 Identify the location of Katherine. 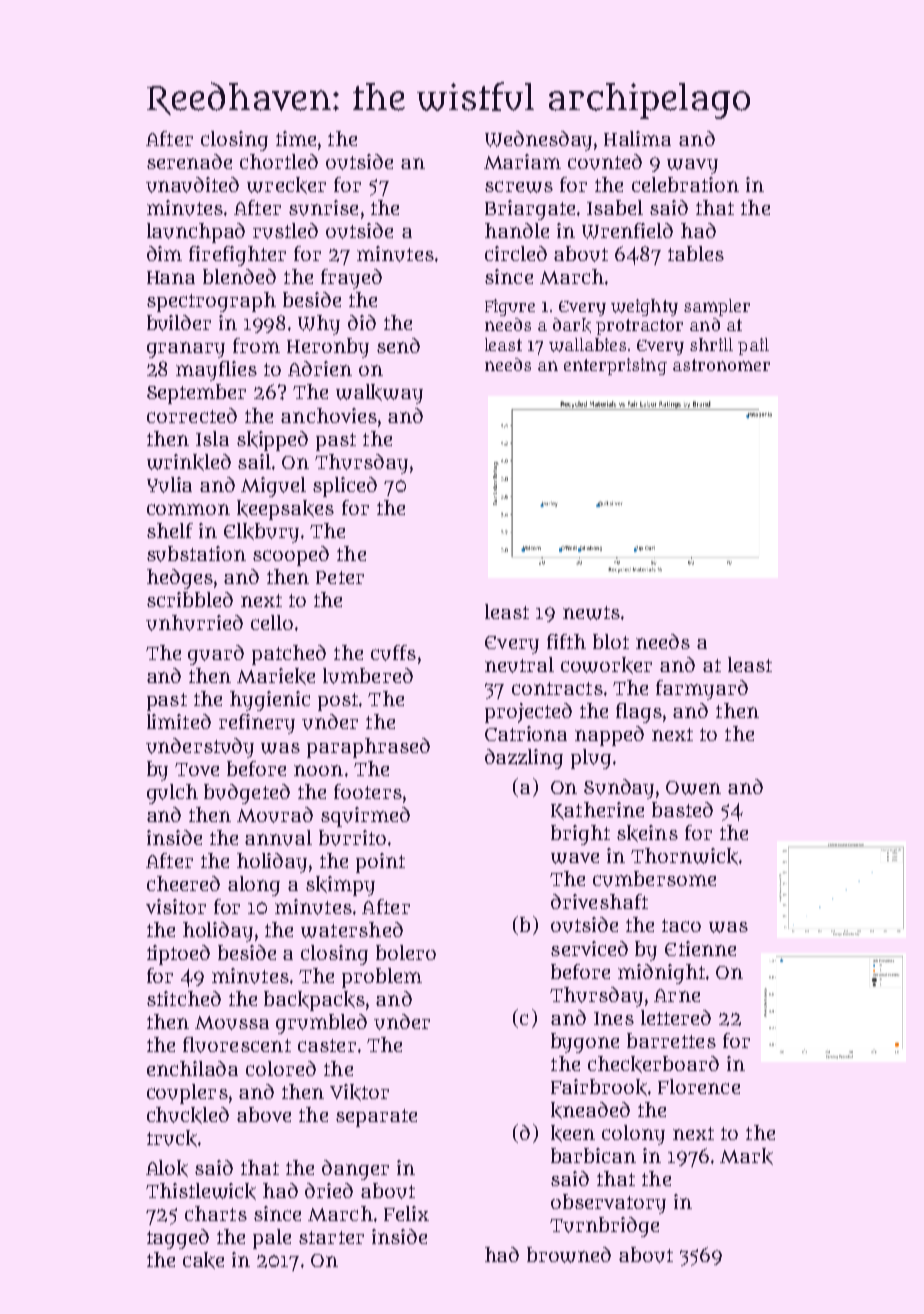
(597, 811).
